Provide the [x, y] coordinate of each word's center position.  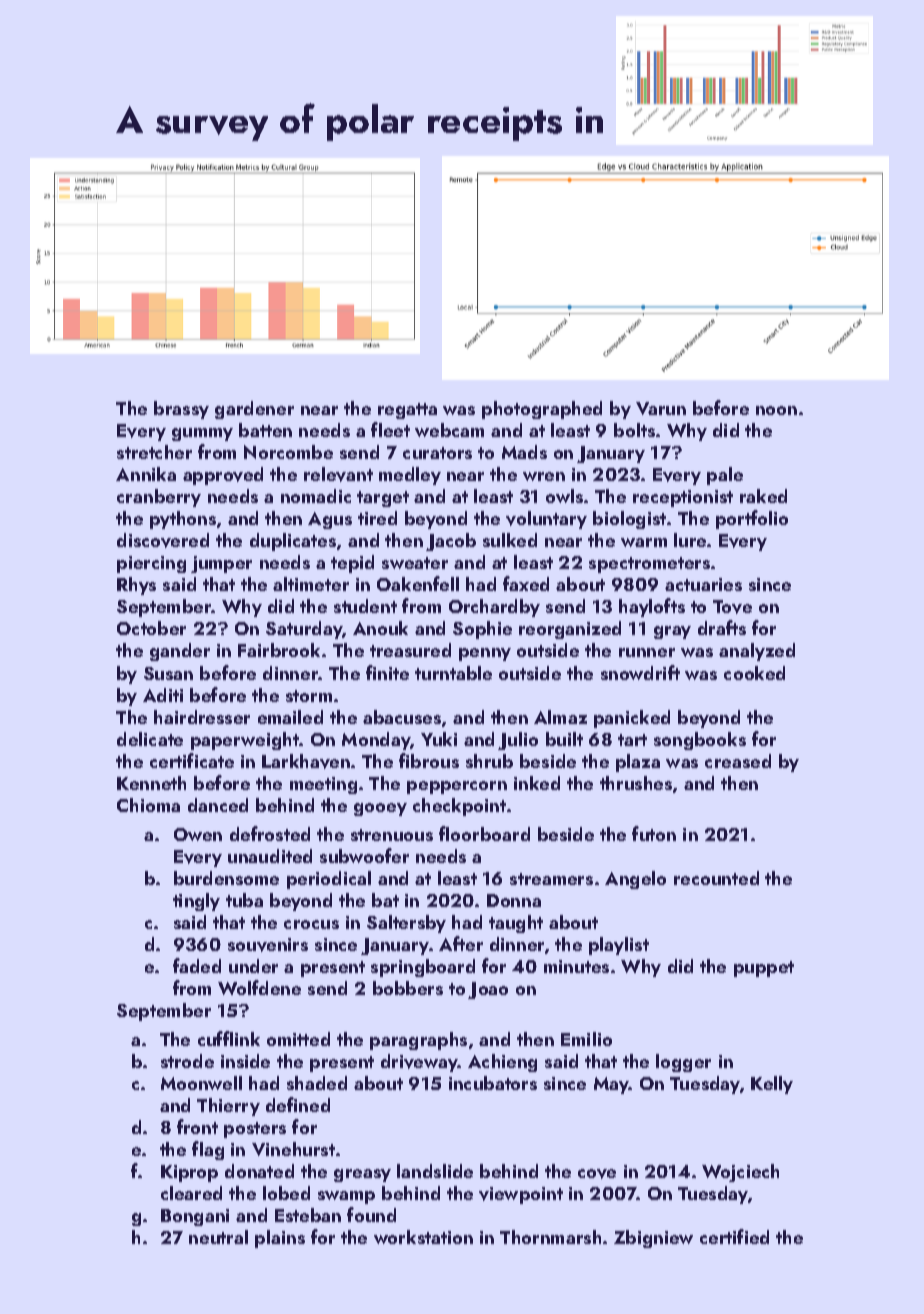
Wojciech [740, 1173]
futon [654, 833]
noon [776, 410]
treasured [410, 650]
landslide [435, 1171]
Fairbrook [279, 650]
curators [437, 453]
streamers [551, 879]
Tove [732, 607]
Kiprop [189, 1173]
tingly [196, 902]
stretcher [154, 452]
